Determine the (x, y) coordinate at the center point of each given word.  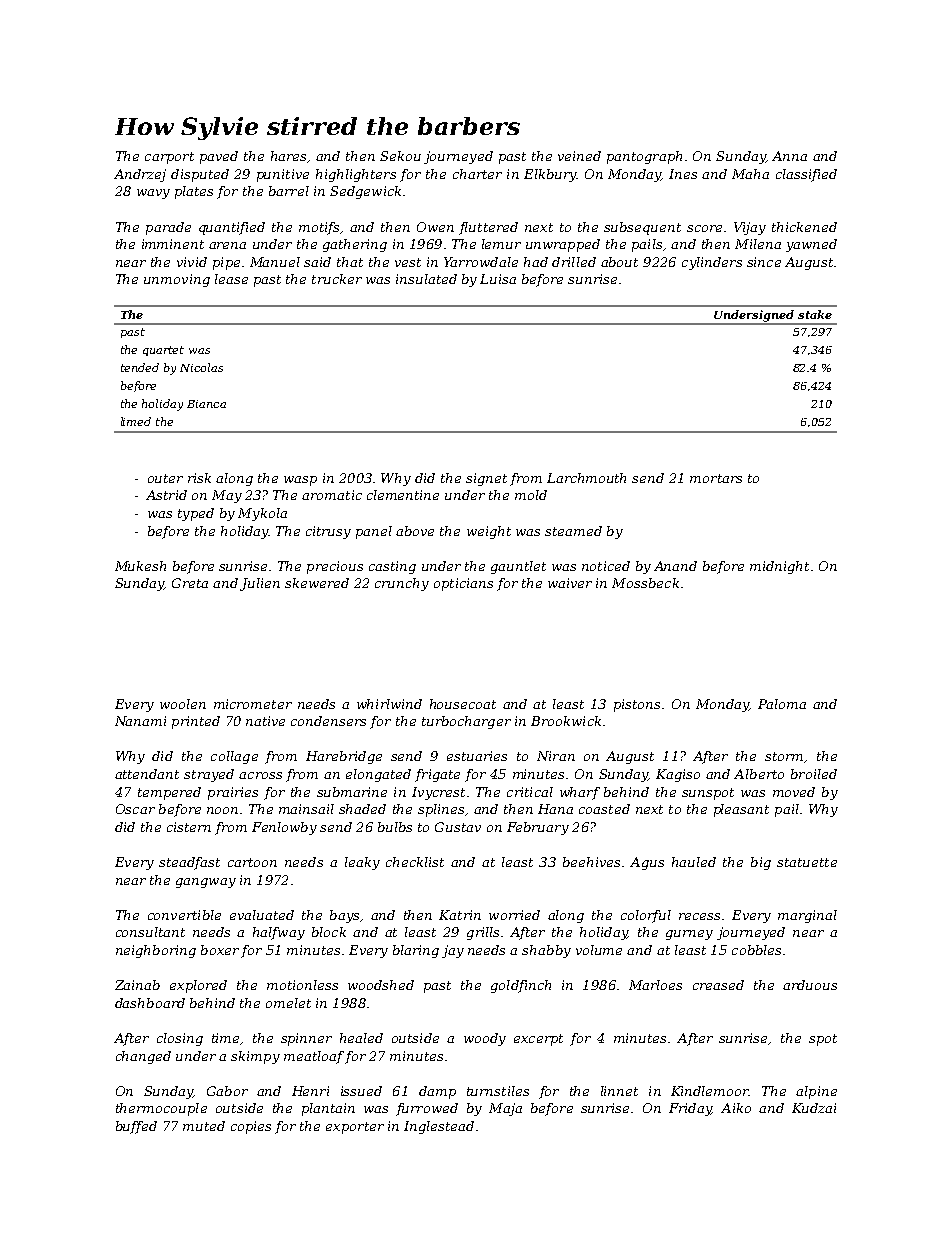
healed (361, 1038)
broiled (814, 774)
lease (231, 279)
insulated (426, 279)
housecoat (463, 704)
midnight (779, 567)
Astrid (166, 495)
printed (196, 722)
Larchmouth (586, 478)
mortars (716, 478)
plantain (328, 1109)
